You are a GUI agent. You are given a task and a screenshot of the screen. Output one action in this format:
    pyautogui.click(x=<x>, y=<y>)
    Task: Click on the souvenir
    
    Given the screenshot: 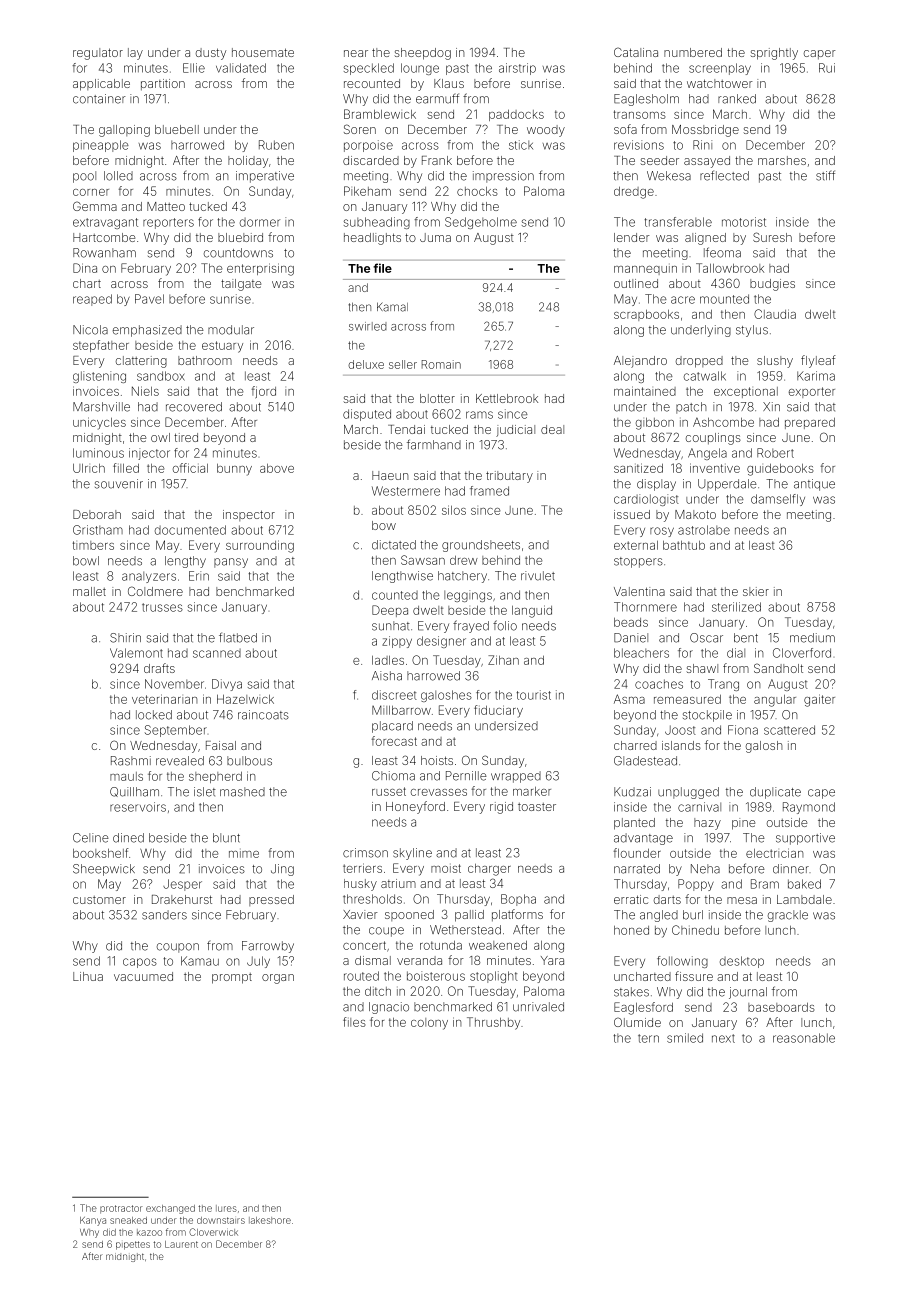 What is the action you would take?
    pyautogui.click(x=119, y=484)
